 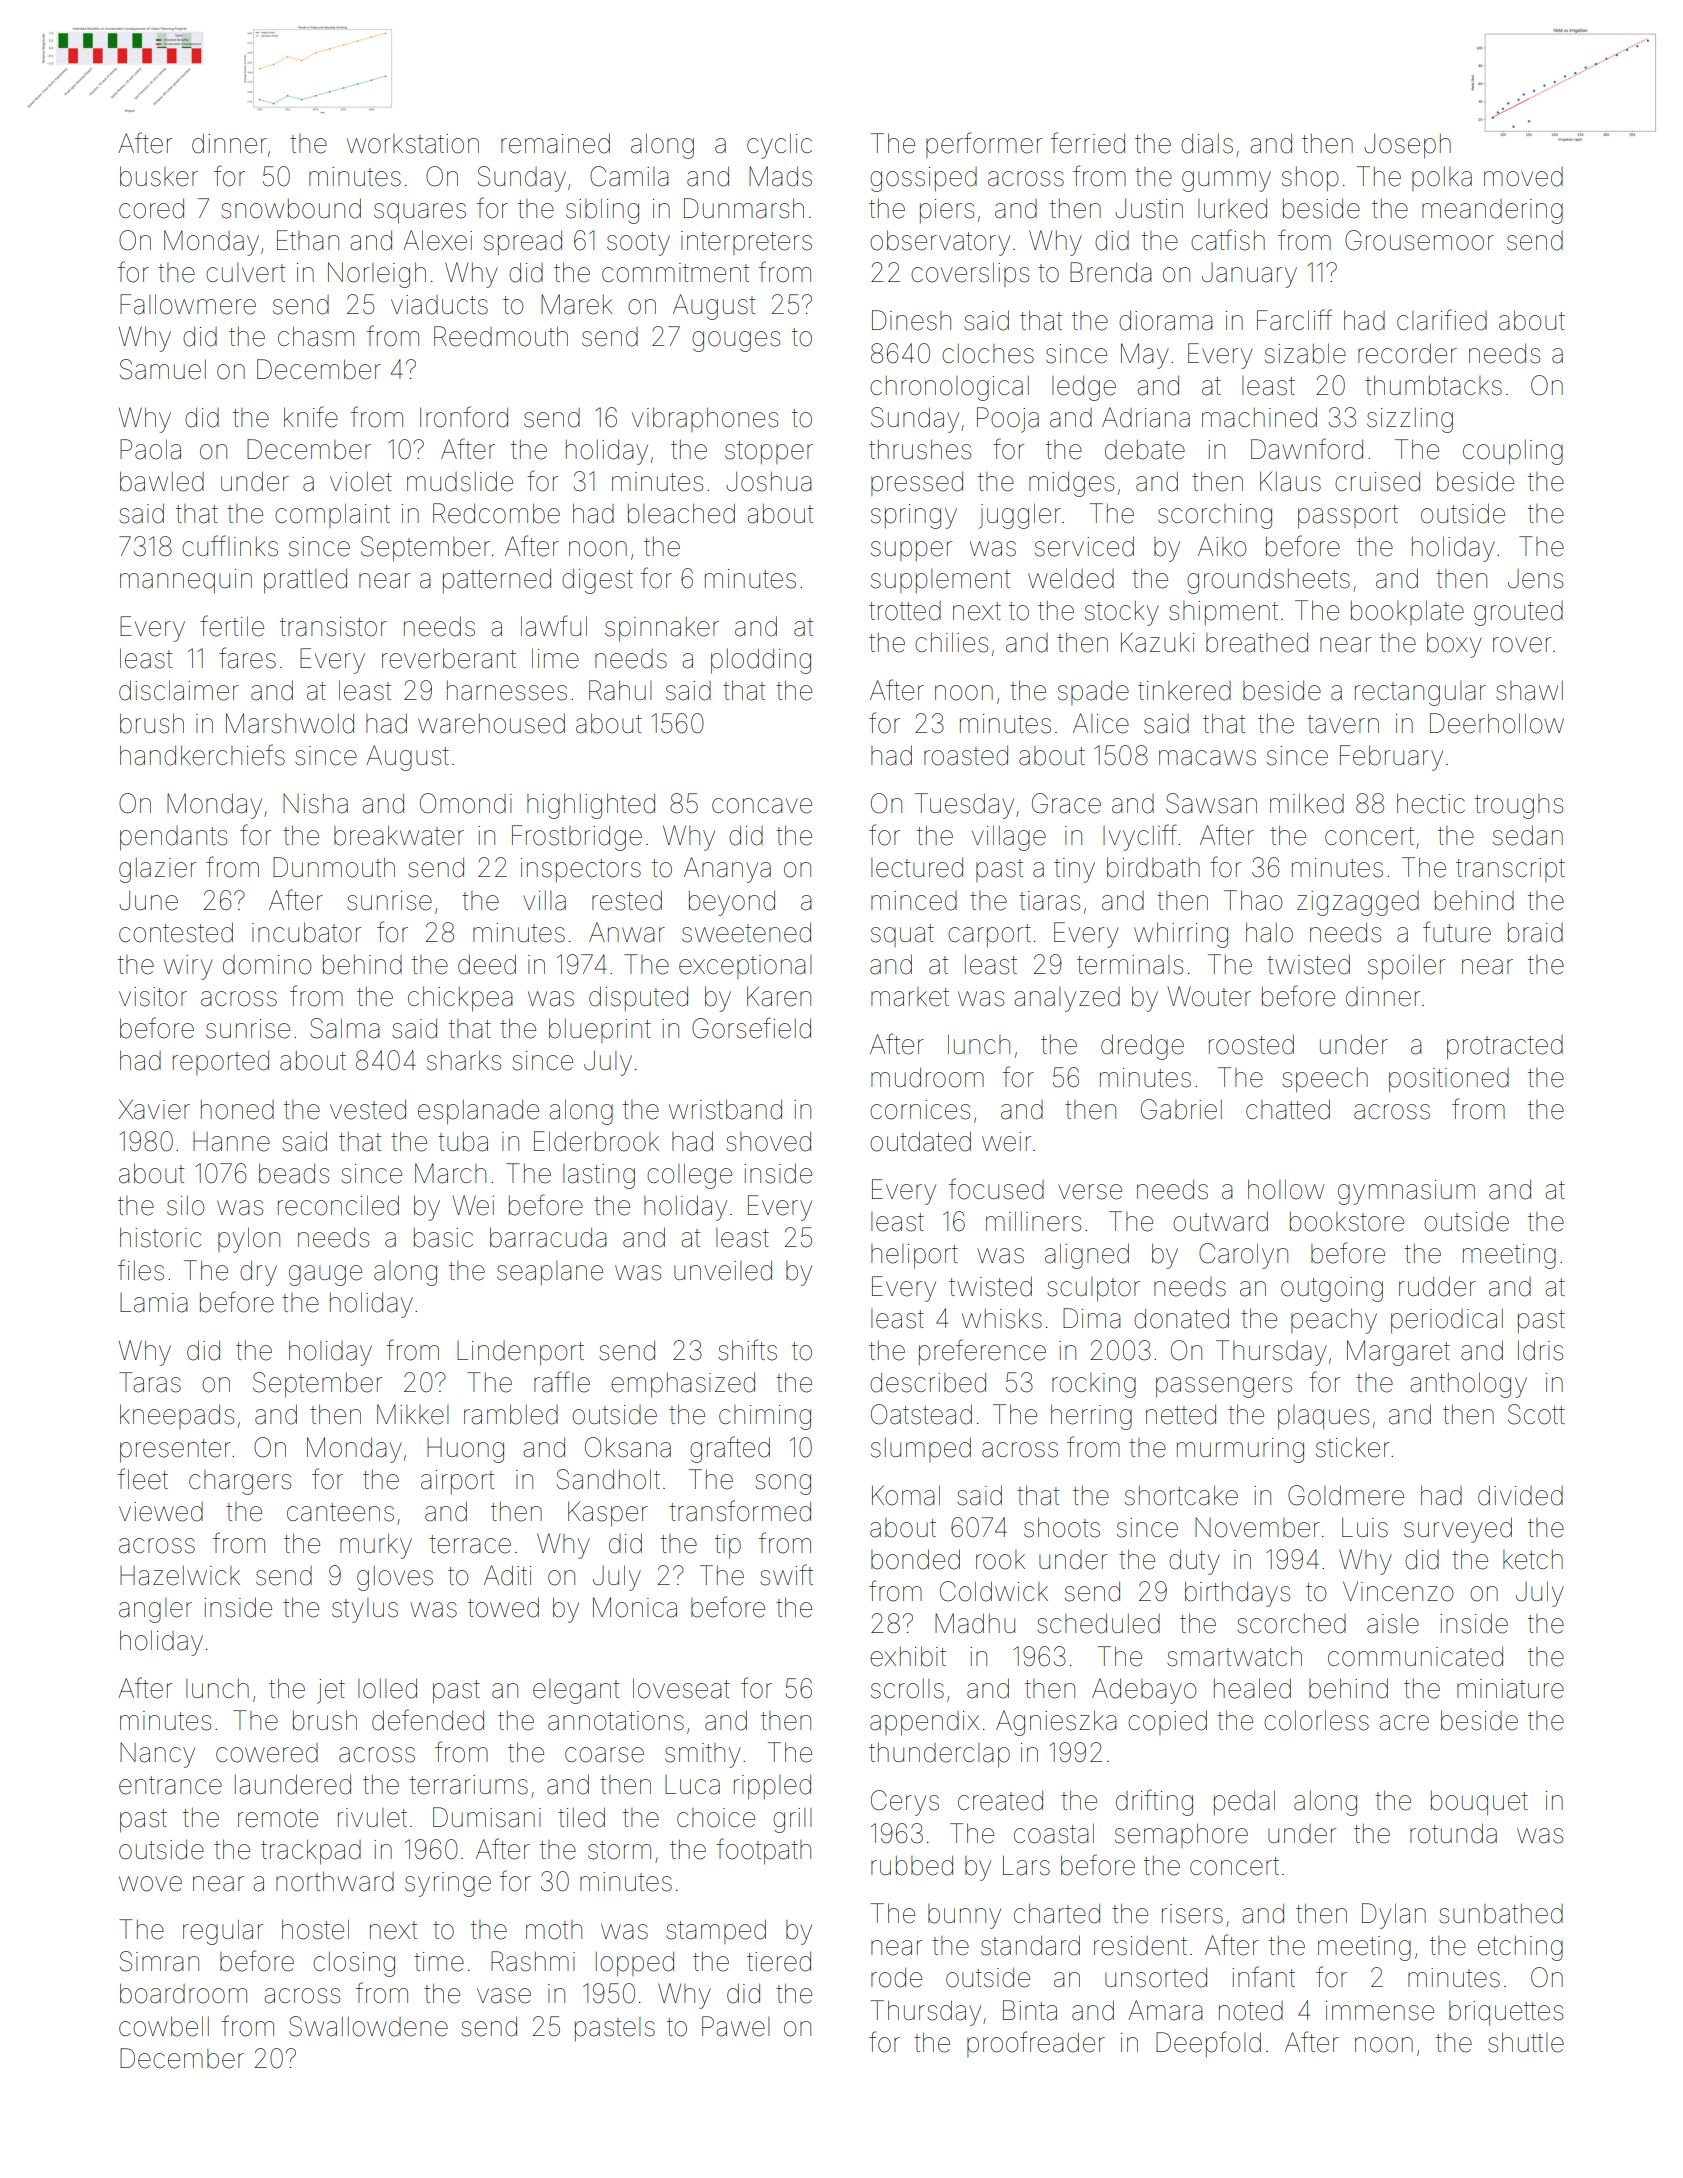 What do you see at coordinates (1526, 2042) in the screenshot?
I see `shuttle` at bounding box center [1526, 2042].
